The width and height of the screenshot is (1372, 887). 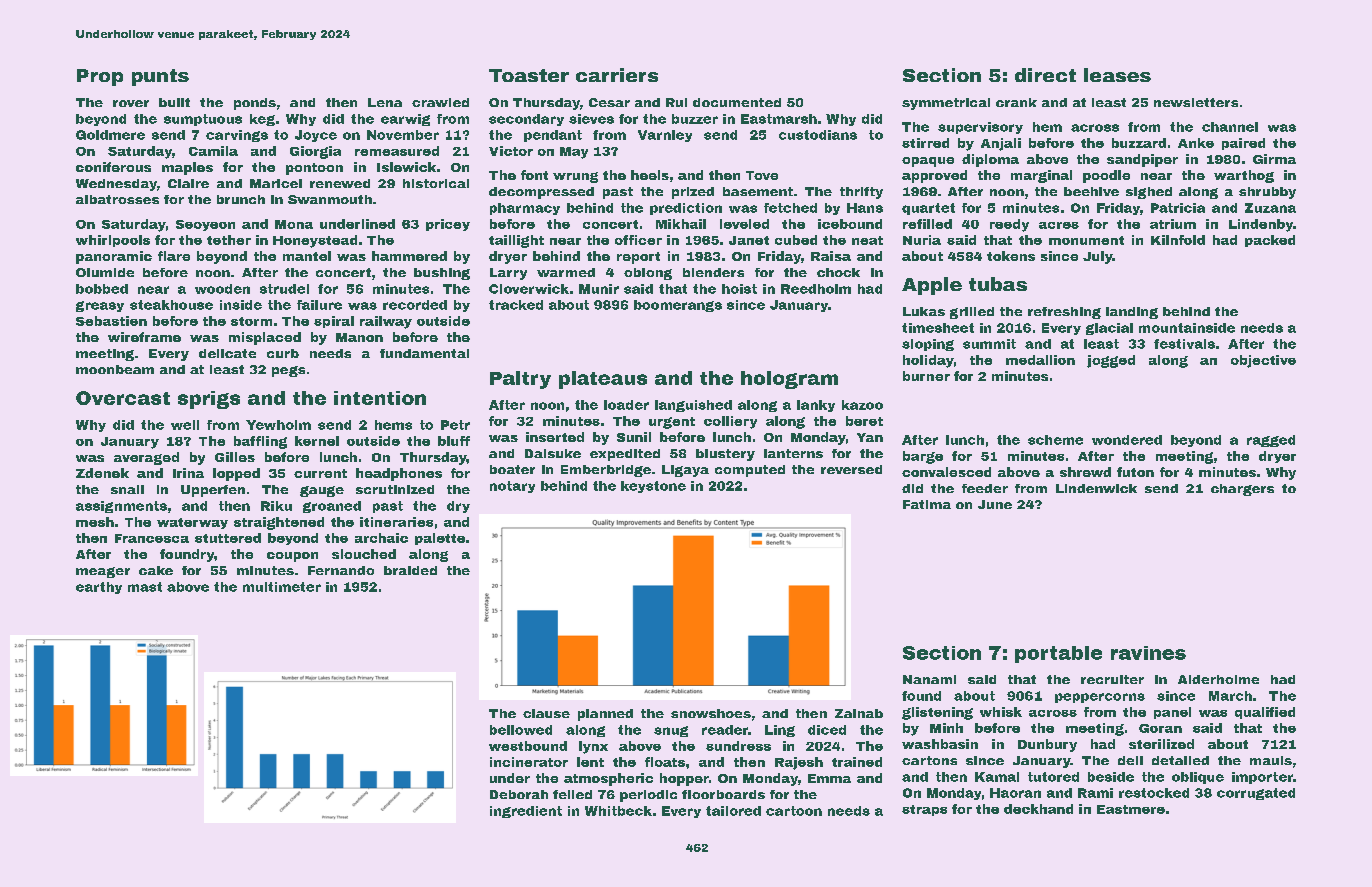 What do you see at coordinates (929, 679) in the screenshot?
I see `Nanami` at bounding box center [929, 679].
